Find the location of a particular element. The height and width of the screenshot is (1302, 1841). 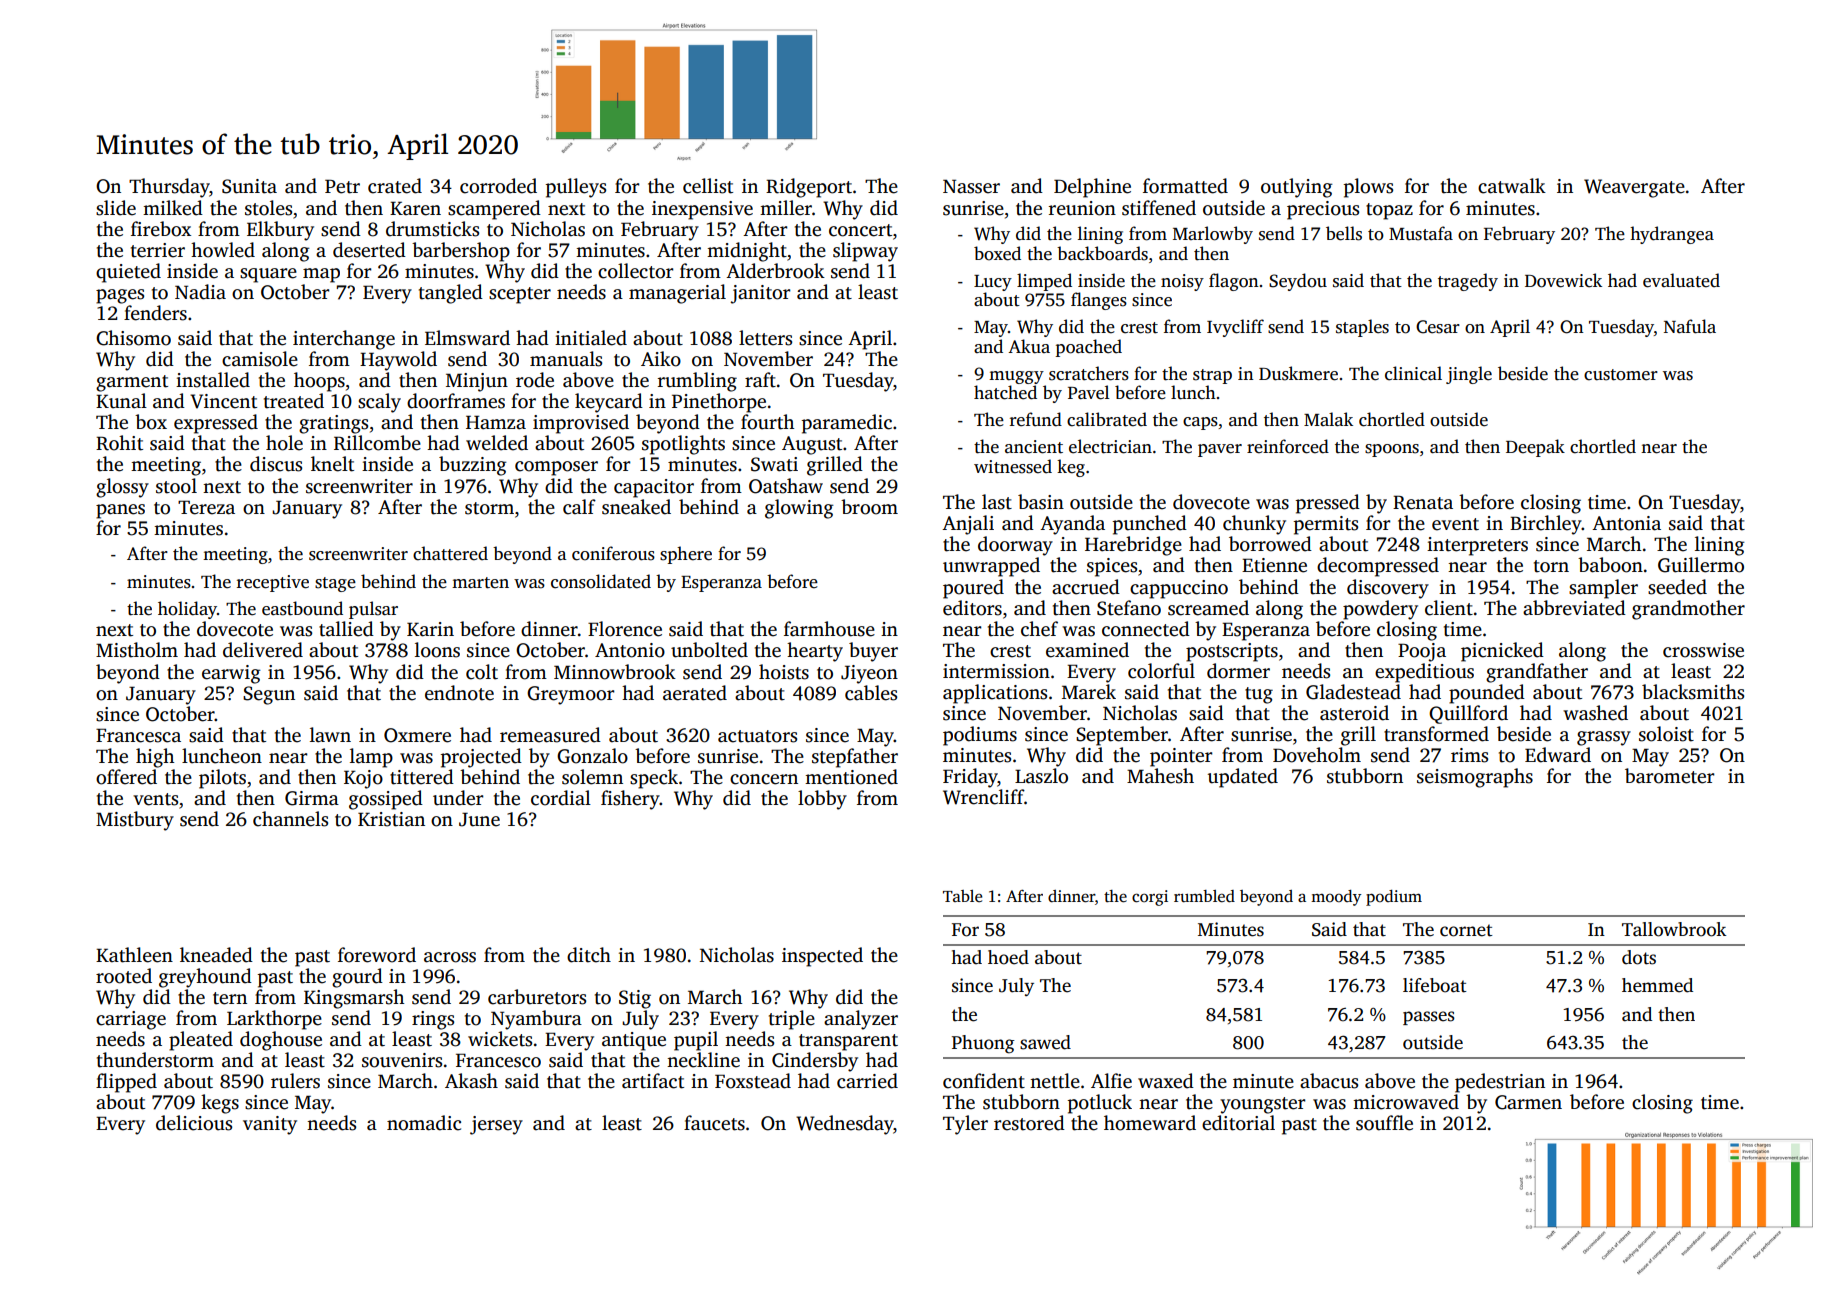

Nasser is located at coordinates (971, 186).
